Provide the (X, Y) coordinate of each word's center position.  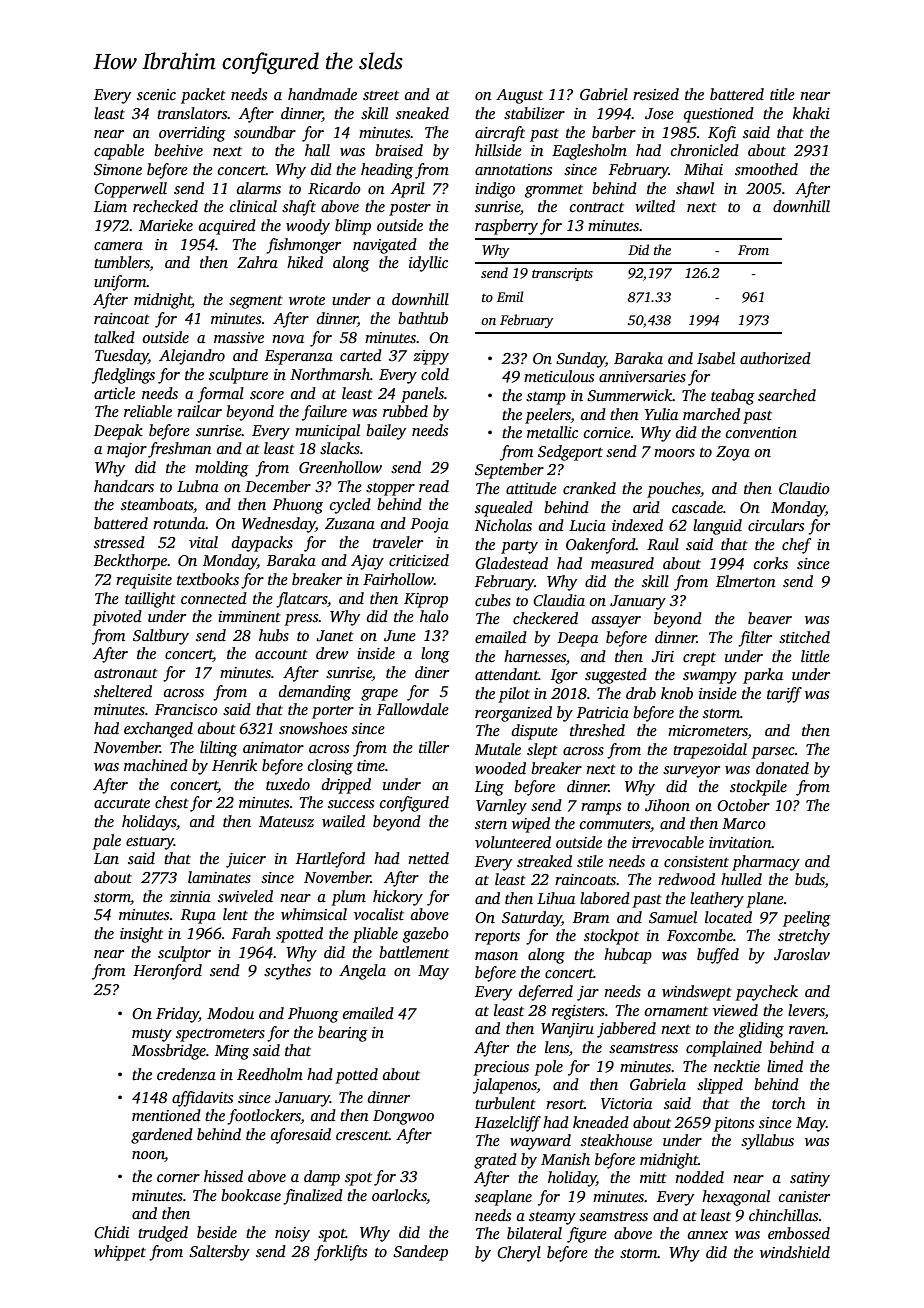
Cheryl (519, 1254)
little (815, 656)
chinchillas (783, 1215)
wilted (655, 206)
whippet (120, 1253)
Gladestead (511, 563)
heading (387, 171)
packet (203, 96)
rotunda (179, 523)
